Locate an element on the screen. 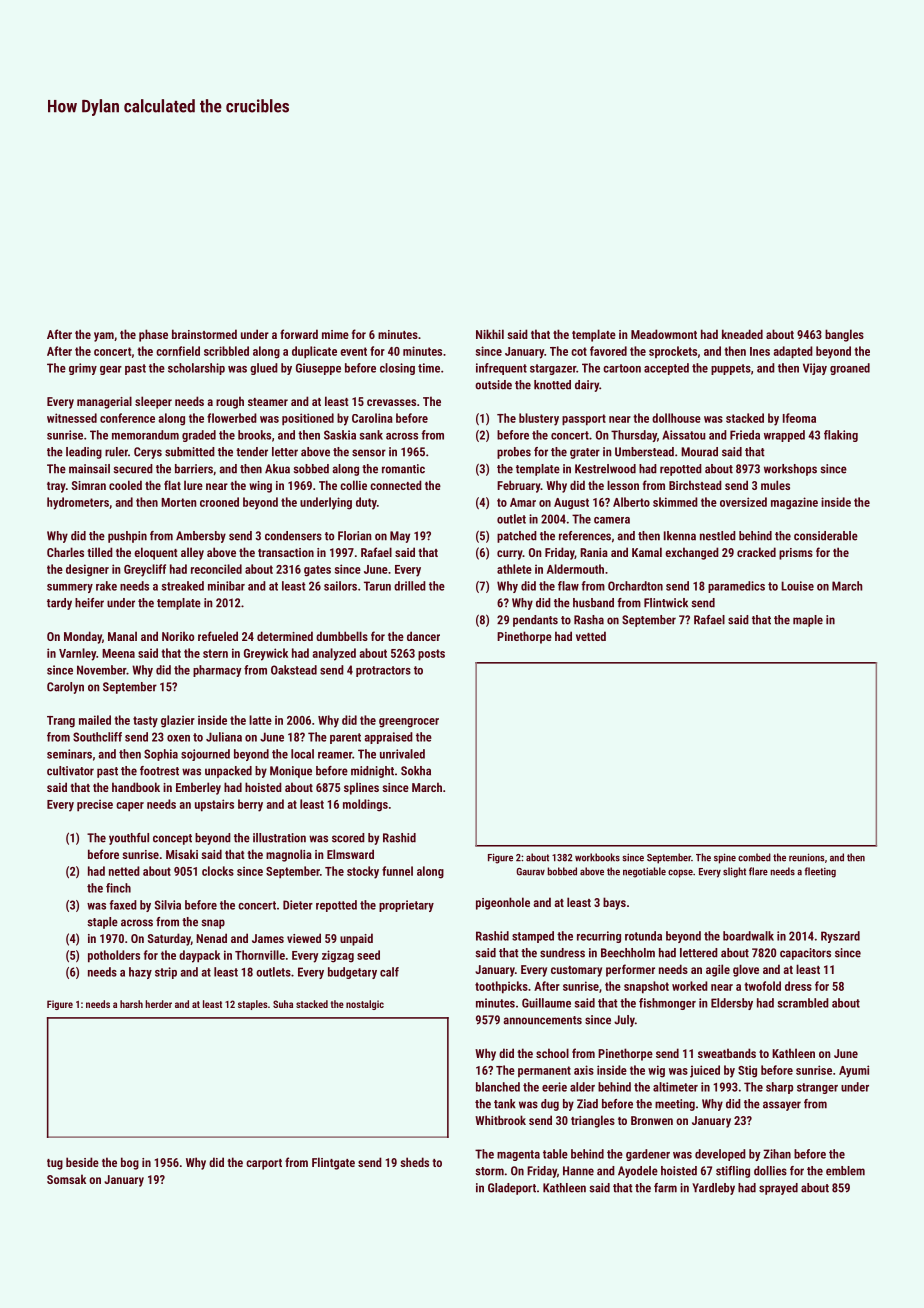 This screenshot has width=924, height=1308. Meadowmont is located at coordinates (664, 334).
